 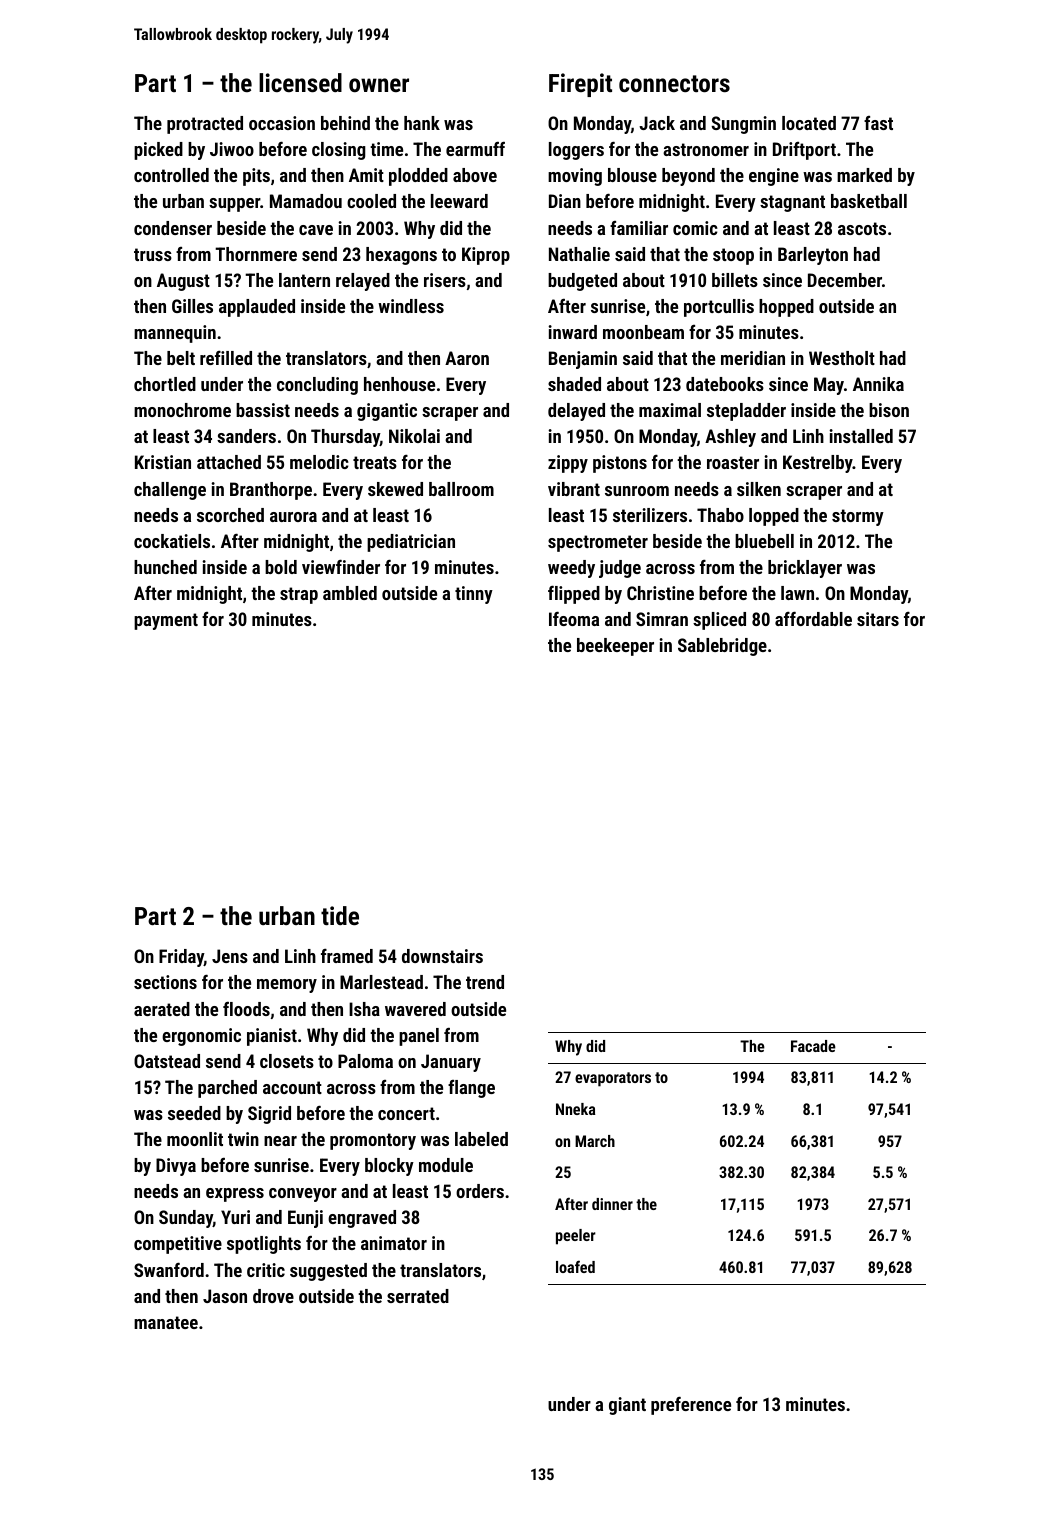 What do you see at coordinates (172, 541) in the image?
I see `cockatiels` at bounding box center [172, 541].
